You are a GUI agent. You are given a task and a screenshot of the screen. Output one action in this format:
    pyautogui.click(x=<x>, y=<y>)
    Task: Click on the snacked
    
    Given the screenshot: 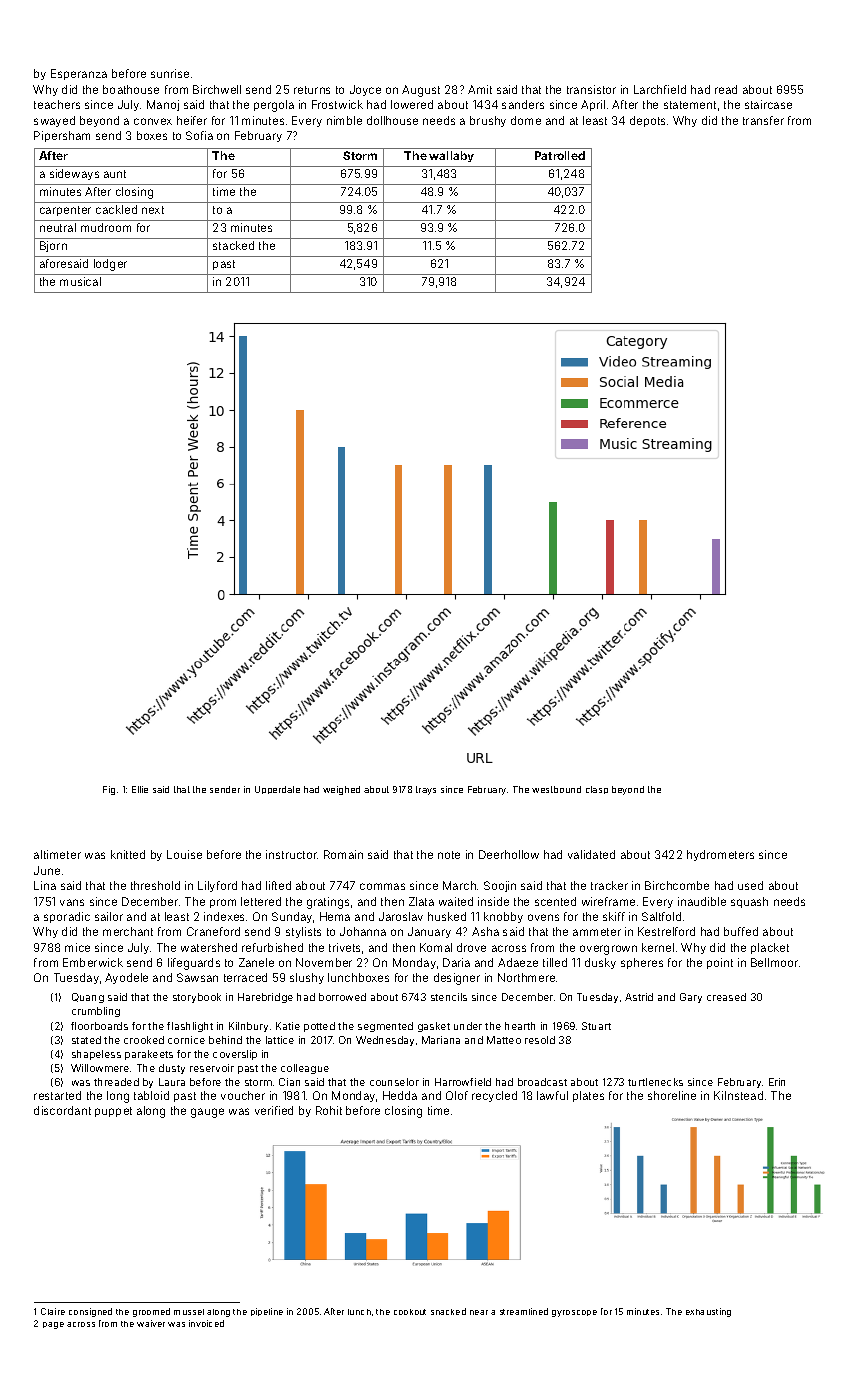 What is the action you would take?
    pyautogui.click(x=448, y=1311)
